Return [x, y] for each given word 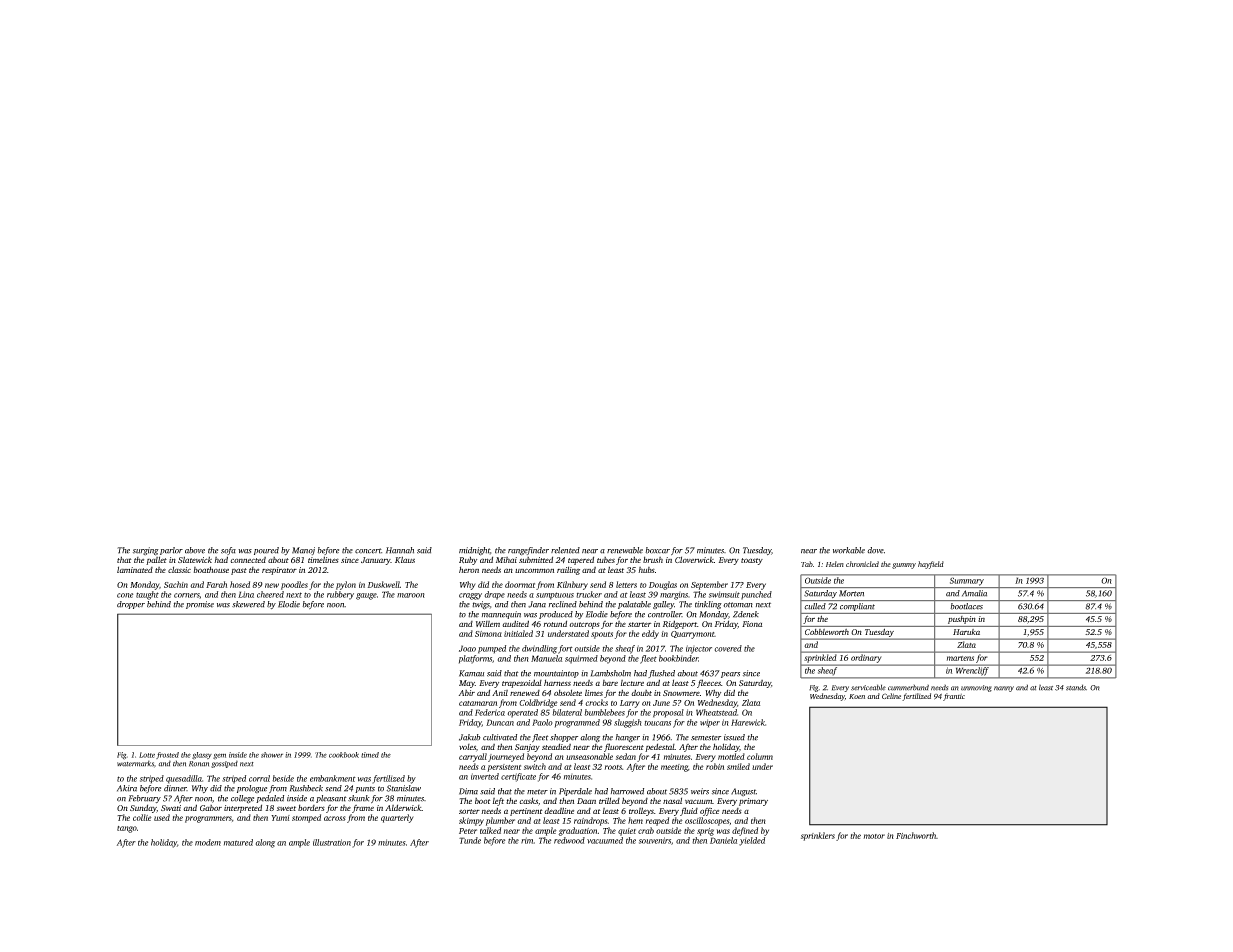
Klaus [405, 559]
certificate [518, 777]
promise [200, 605]
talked [490, 830]
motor [874, 836]
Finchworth [916, 835]
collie [142, 817]
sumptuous [555, 596]
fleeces [709, 683]
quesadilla [184, 779]
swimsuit [724, 594]
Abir [467, 693]
